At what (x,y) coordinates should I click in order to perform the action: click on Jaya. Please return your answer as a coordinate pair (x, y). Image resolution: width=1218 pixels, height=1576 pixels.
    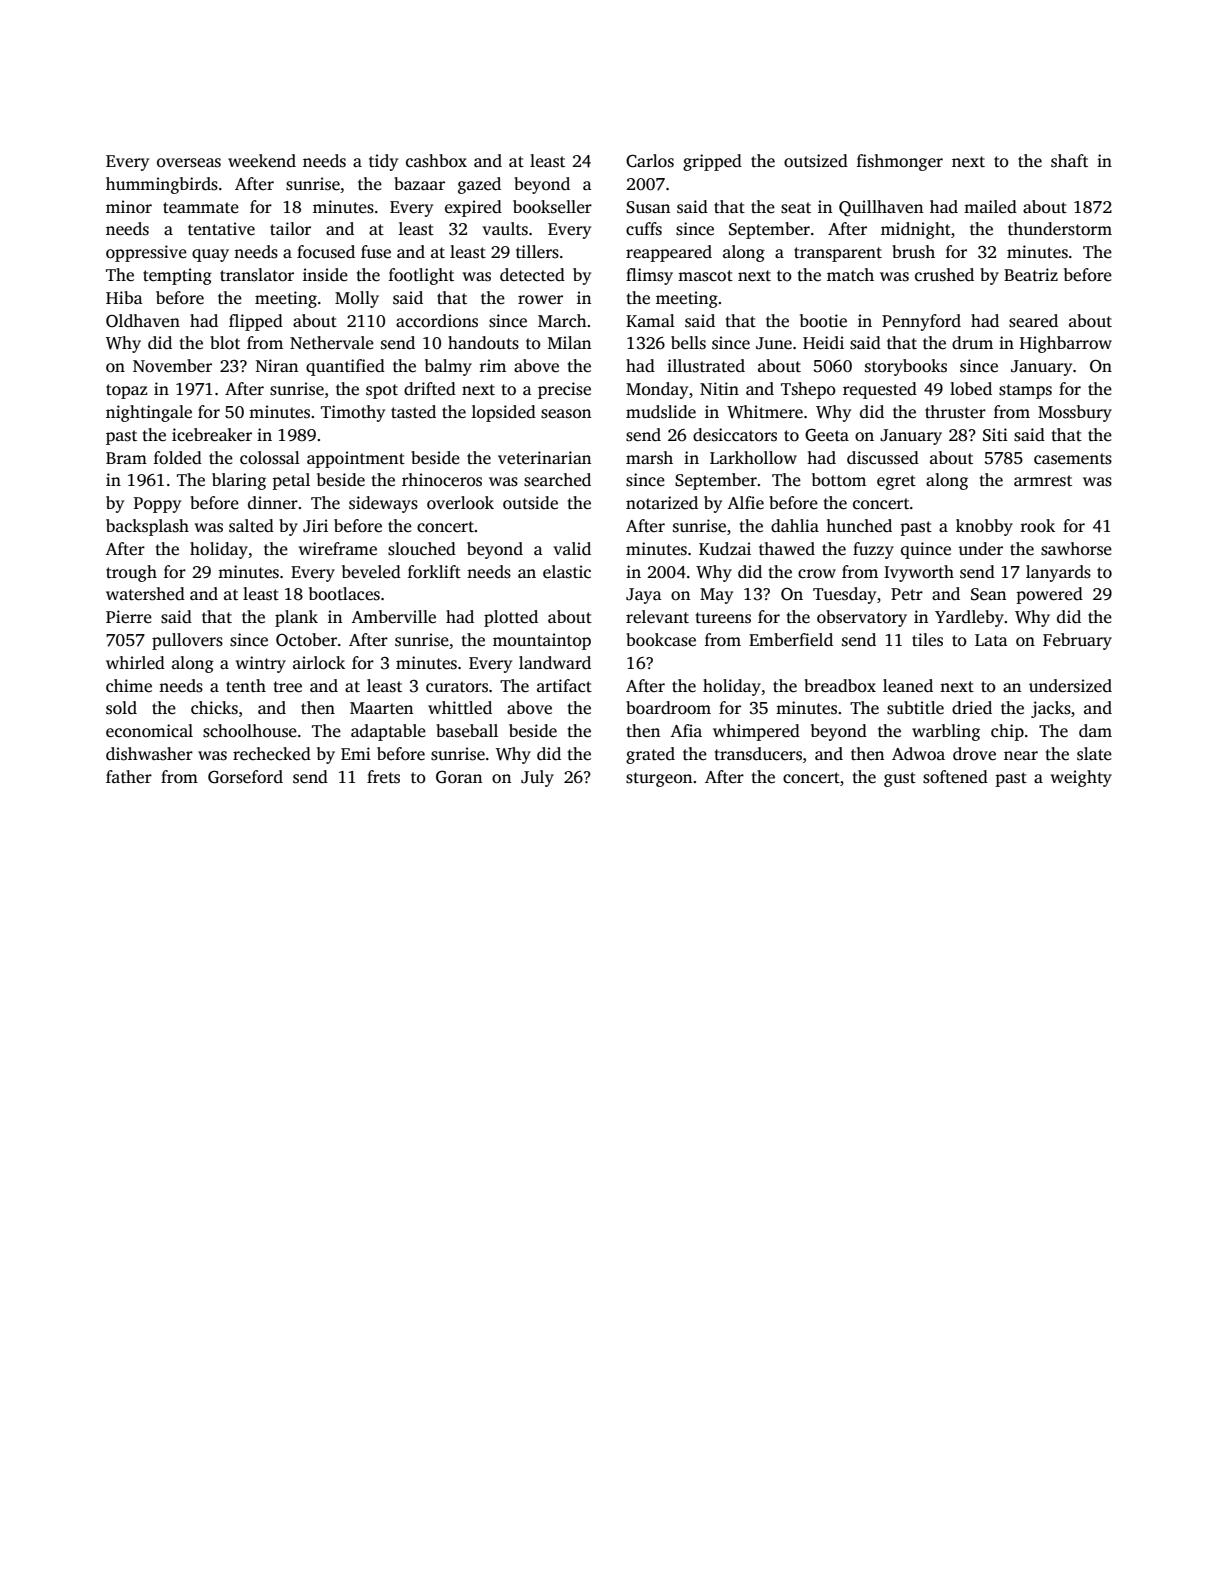
    Looking at the image, I should click on (644, 596).
